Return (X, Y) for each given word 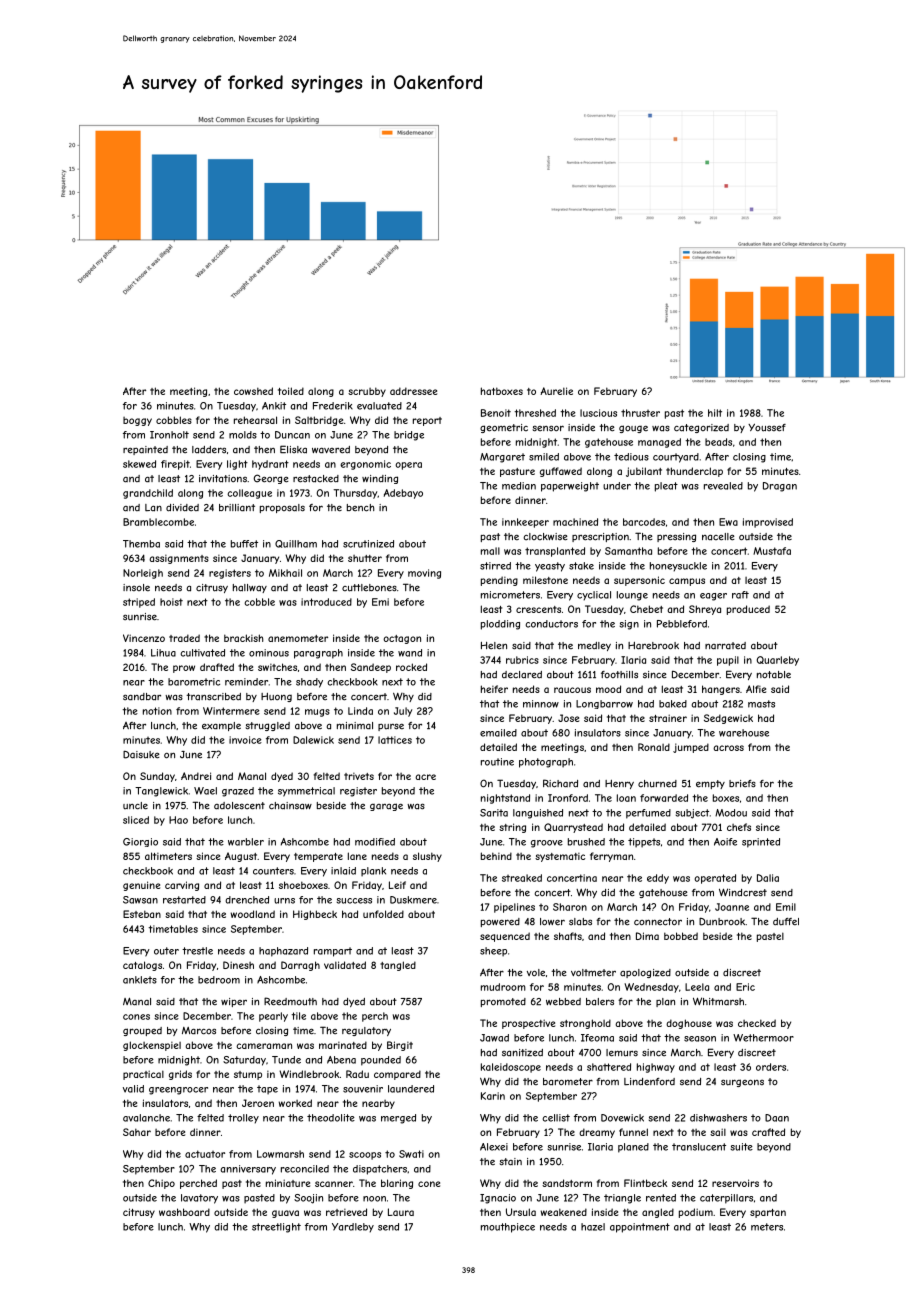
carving (182, 886)
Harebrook (653, 646)
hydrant (270, 465)
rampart (333, 952)
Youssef (767, 428)
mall (490, 551)
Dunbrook (722, 921)
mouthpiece (508, 1228)
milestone (545, 580)
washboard (184, 1212)
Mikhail (285, 573)
